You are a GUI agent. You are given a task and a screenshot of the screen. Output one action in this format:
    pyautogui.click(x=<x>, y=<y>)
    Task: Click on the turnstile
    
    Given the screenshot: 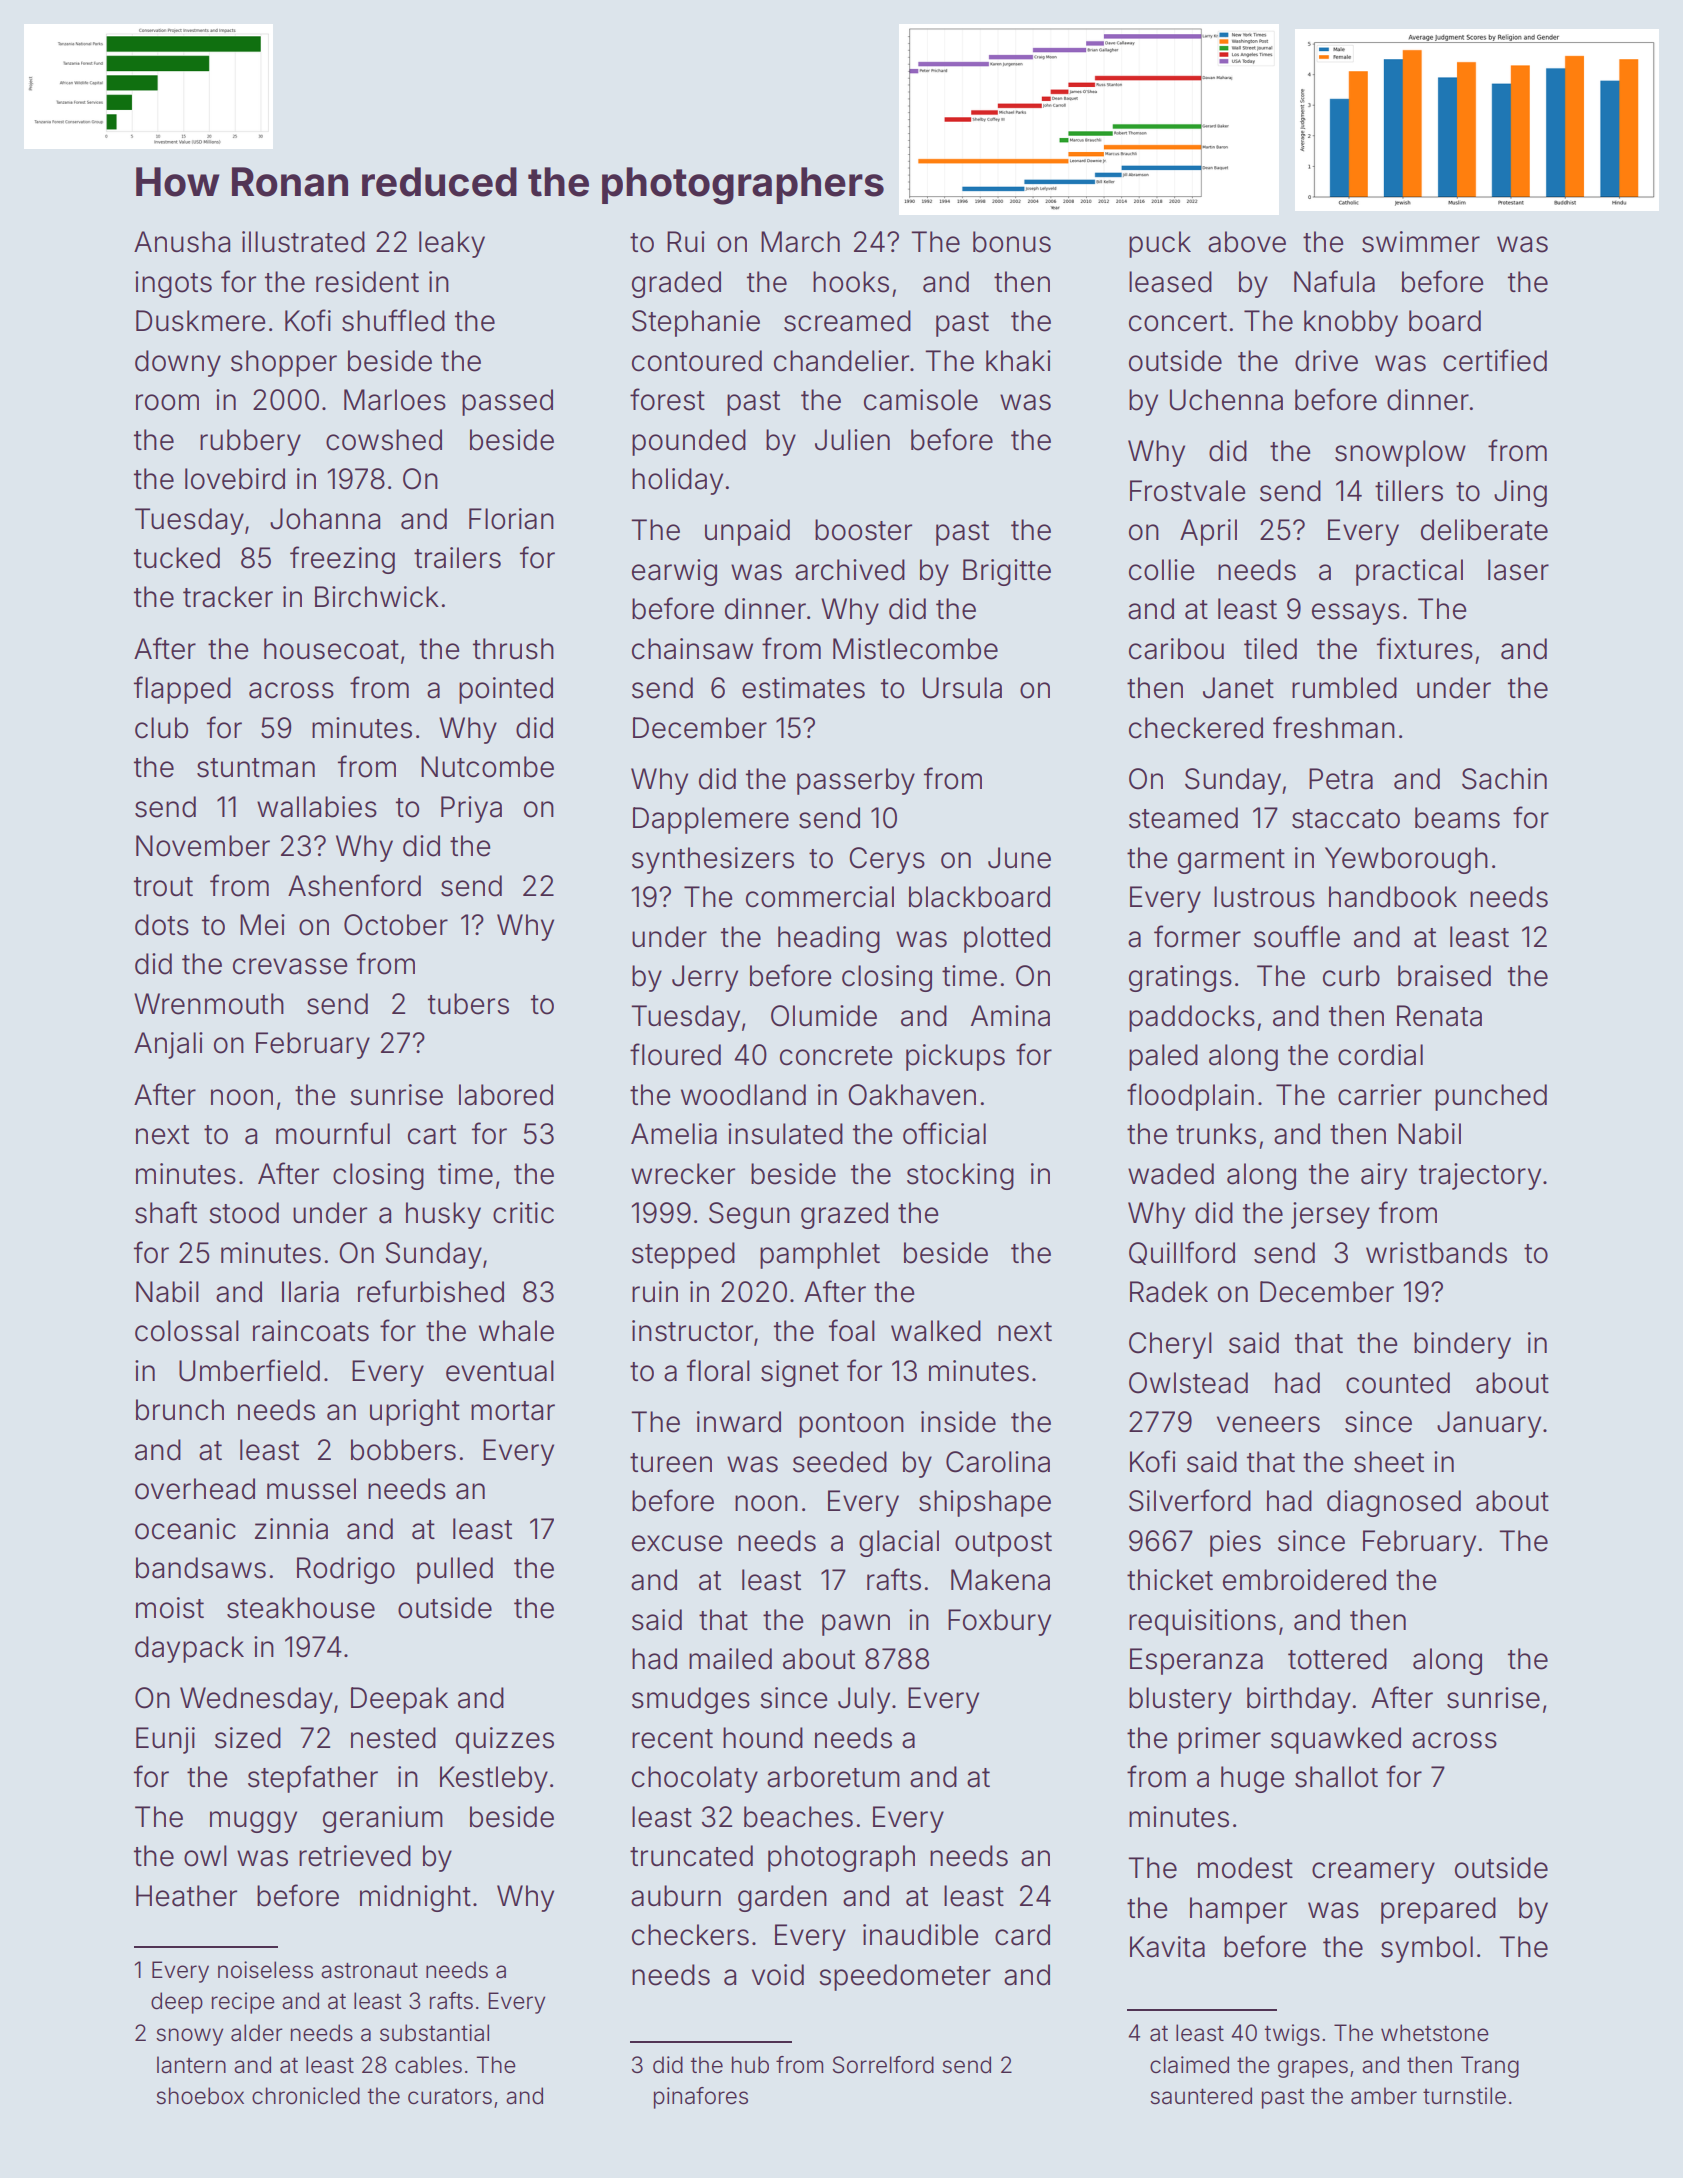 What is the action you would take?
    pyautogui.click(x=1464, y=2096)
